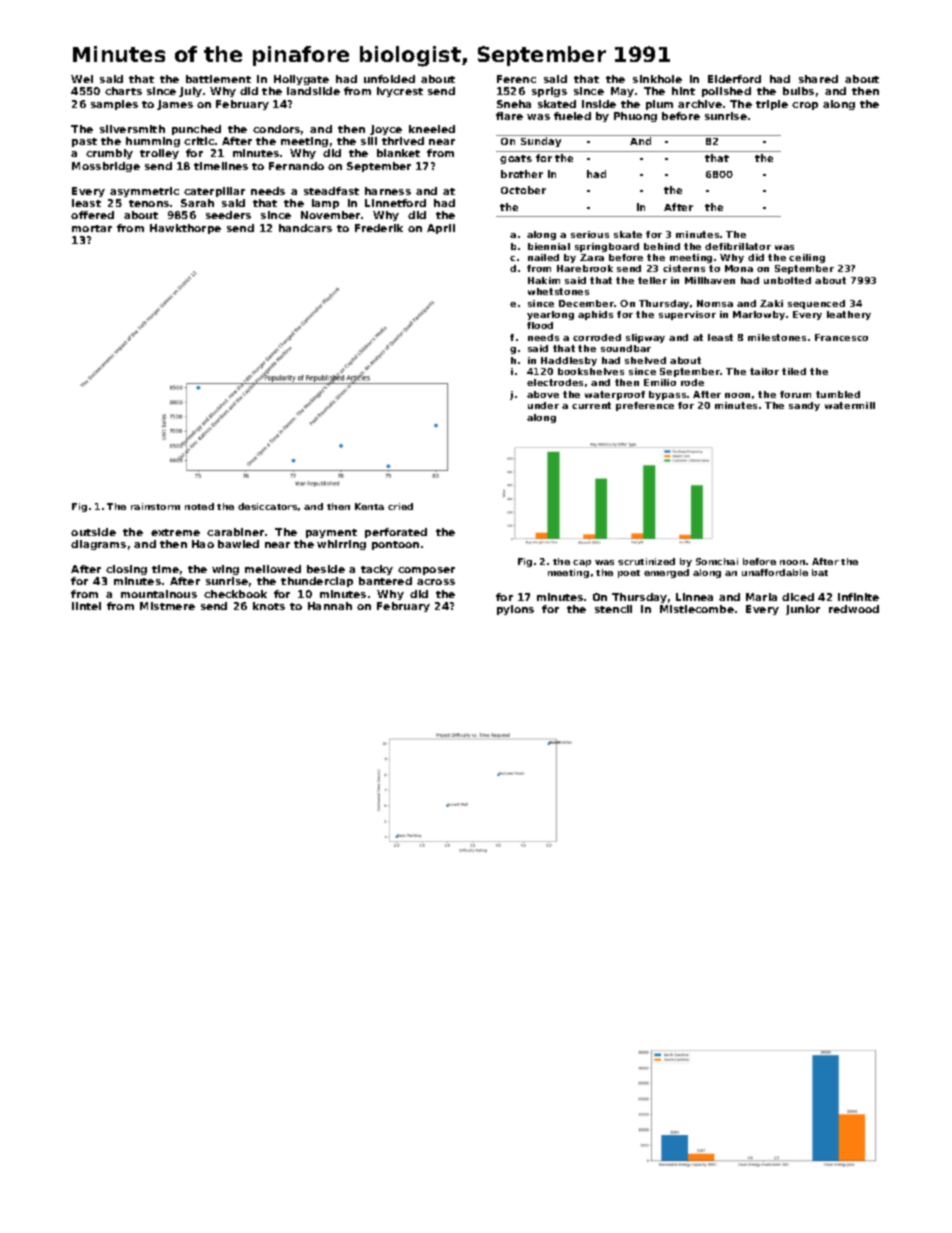  I want to click on Mossbridge, so click(106, 167).
